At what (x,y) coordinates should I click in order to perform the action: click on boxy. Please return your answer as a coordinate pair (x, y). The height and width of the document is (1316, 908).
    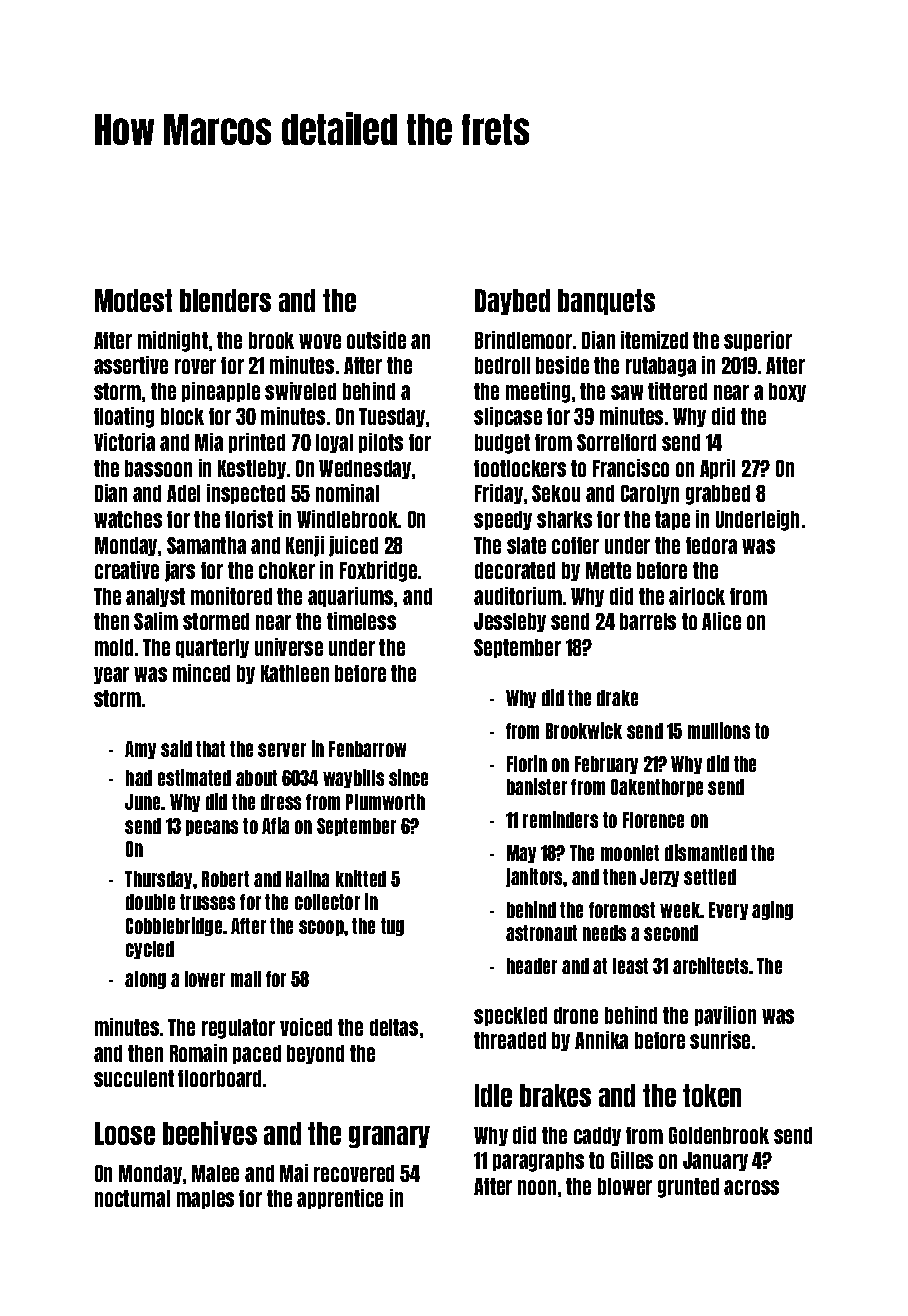
    Looking at the image, I should click on (787, 392).
